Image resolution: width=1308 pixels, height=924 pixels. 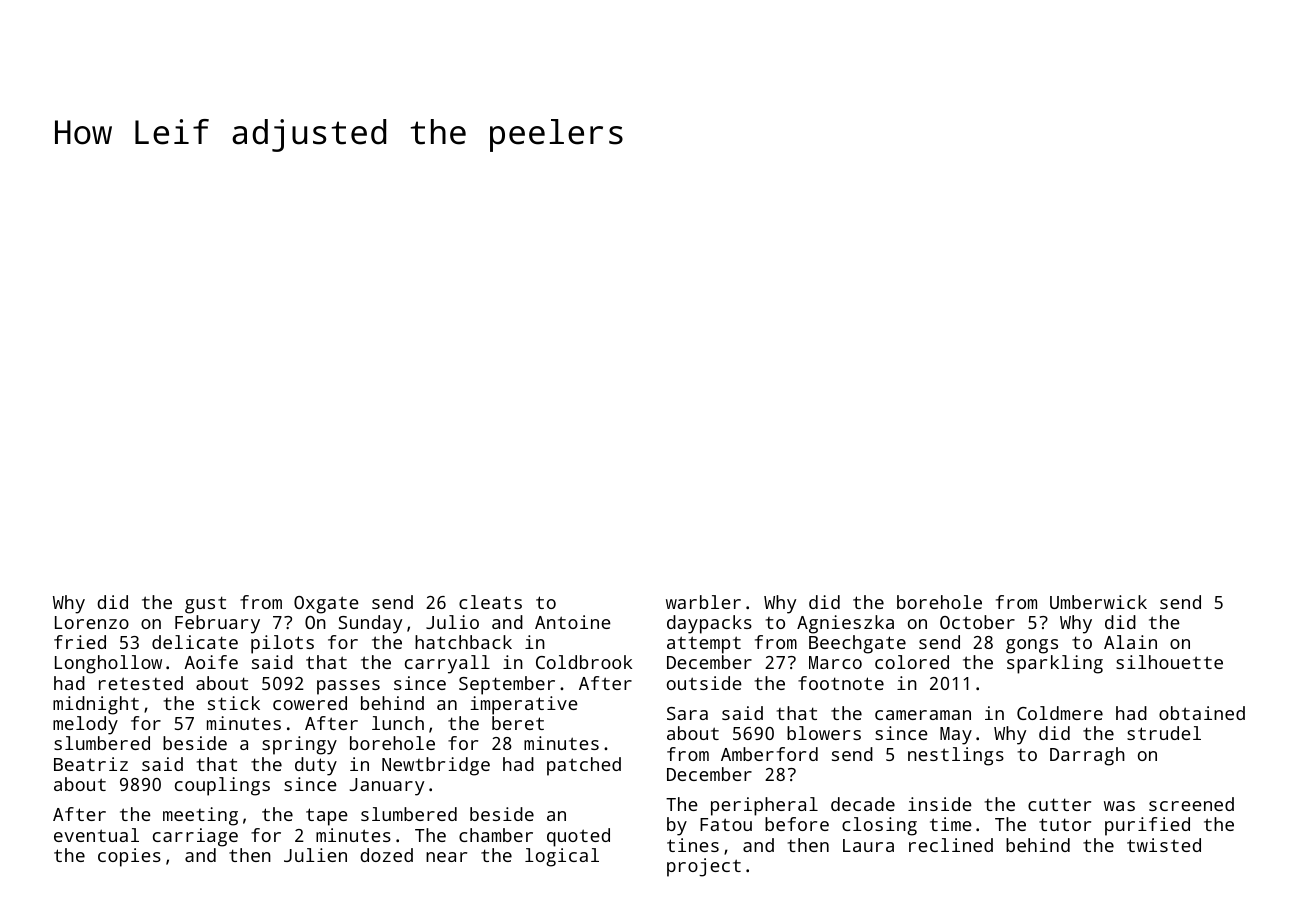 What do you see at coordinates (703, 602) in the screenshot?
I see `warbler` at bounding box center [703, 602].
